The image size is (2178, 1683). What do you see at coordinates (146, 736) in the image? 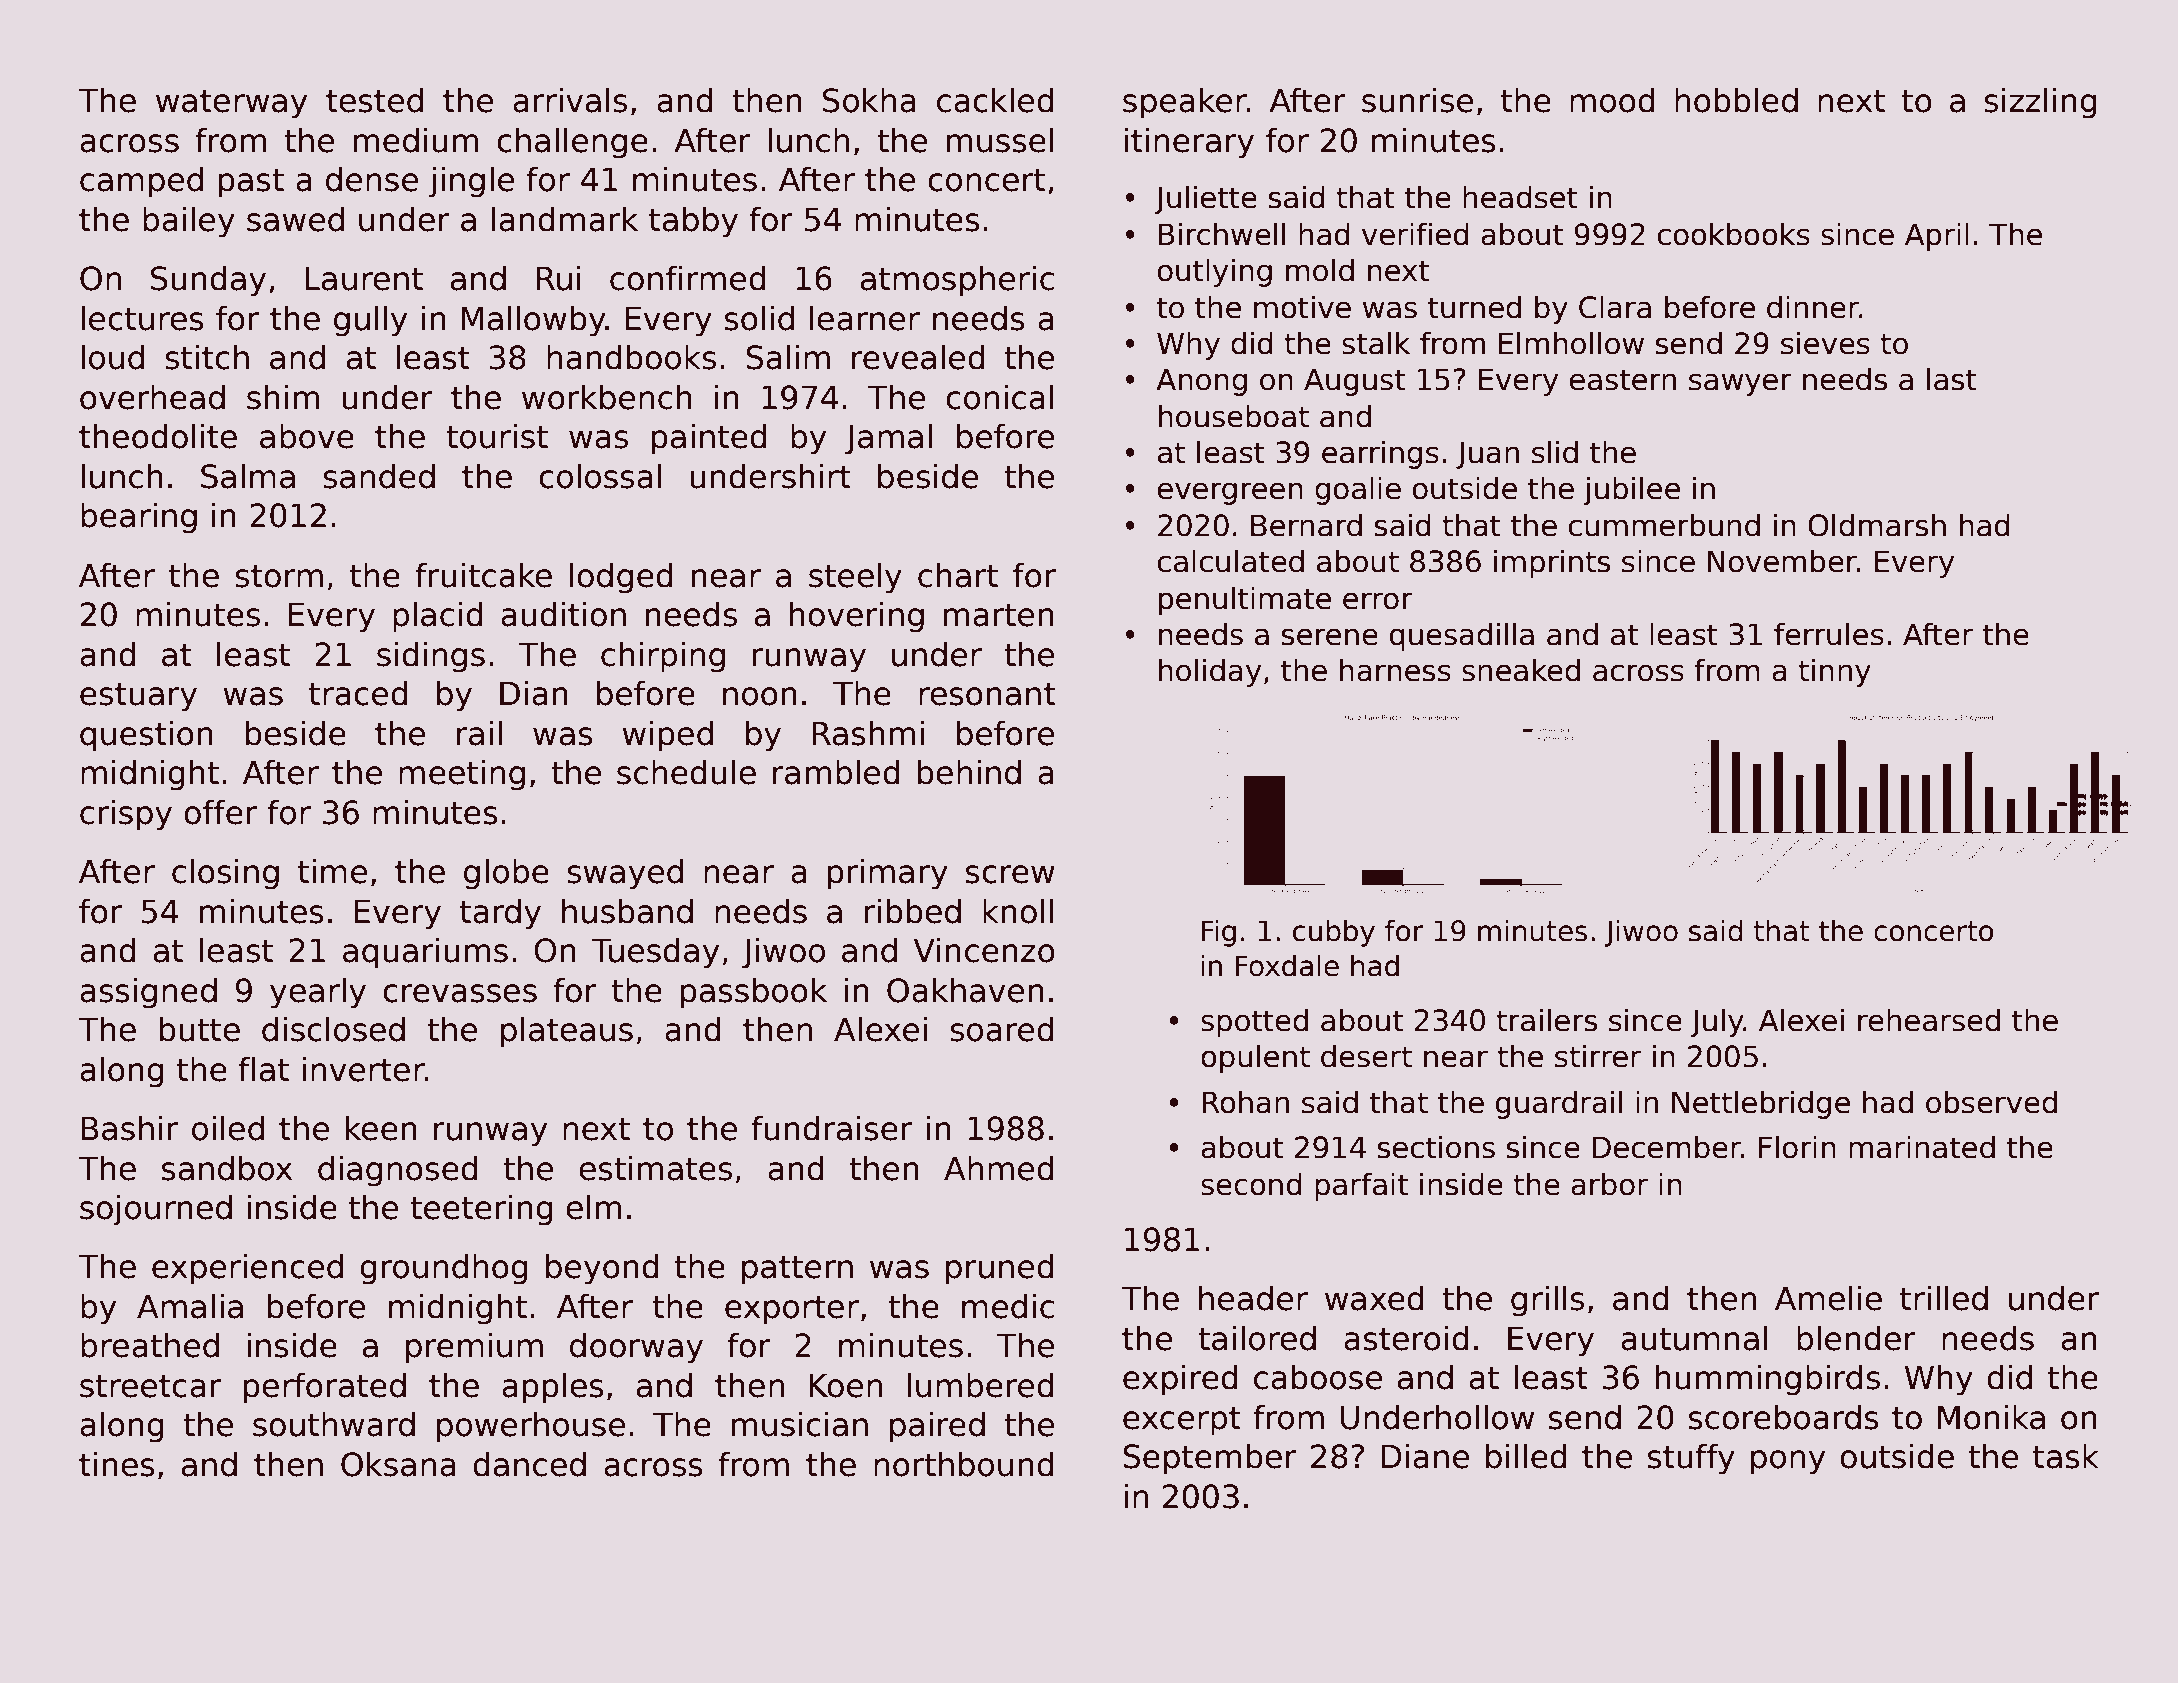
I see `question` at bounding box center [146, 736].
